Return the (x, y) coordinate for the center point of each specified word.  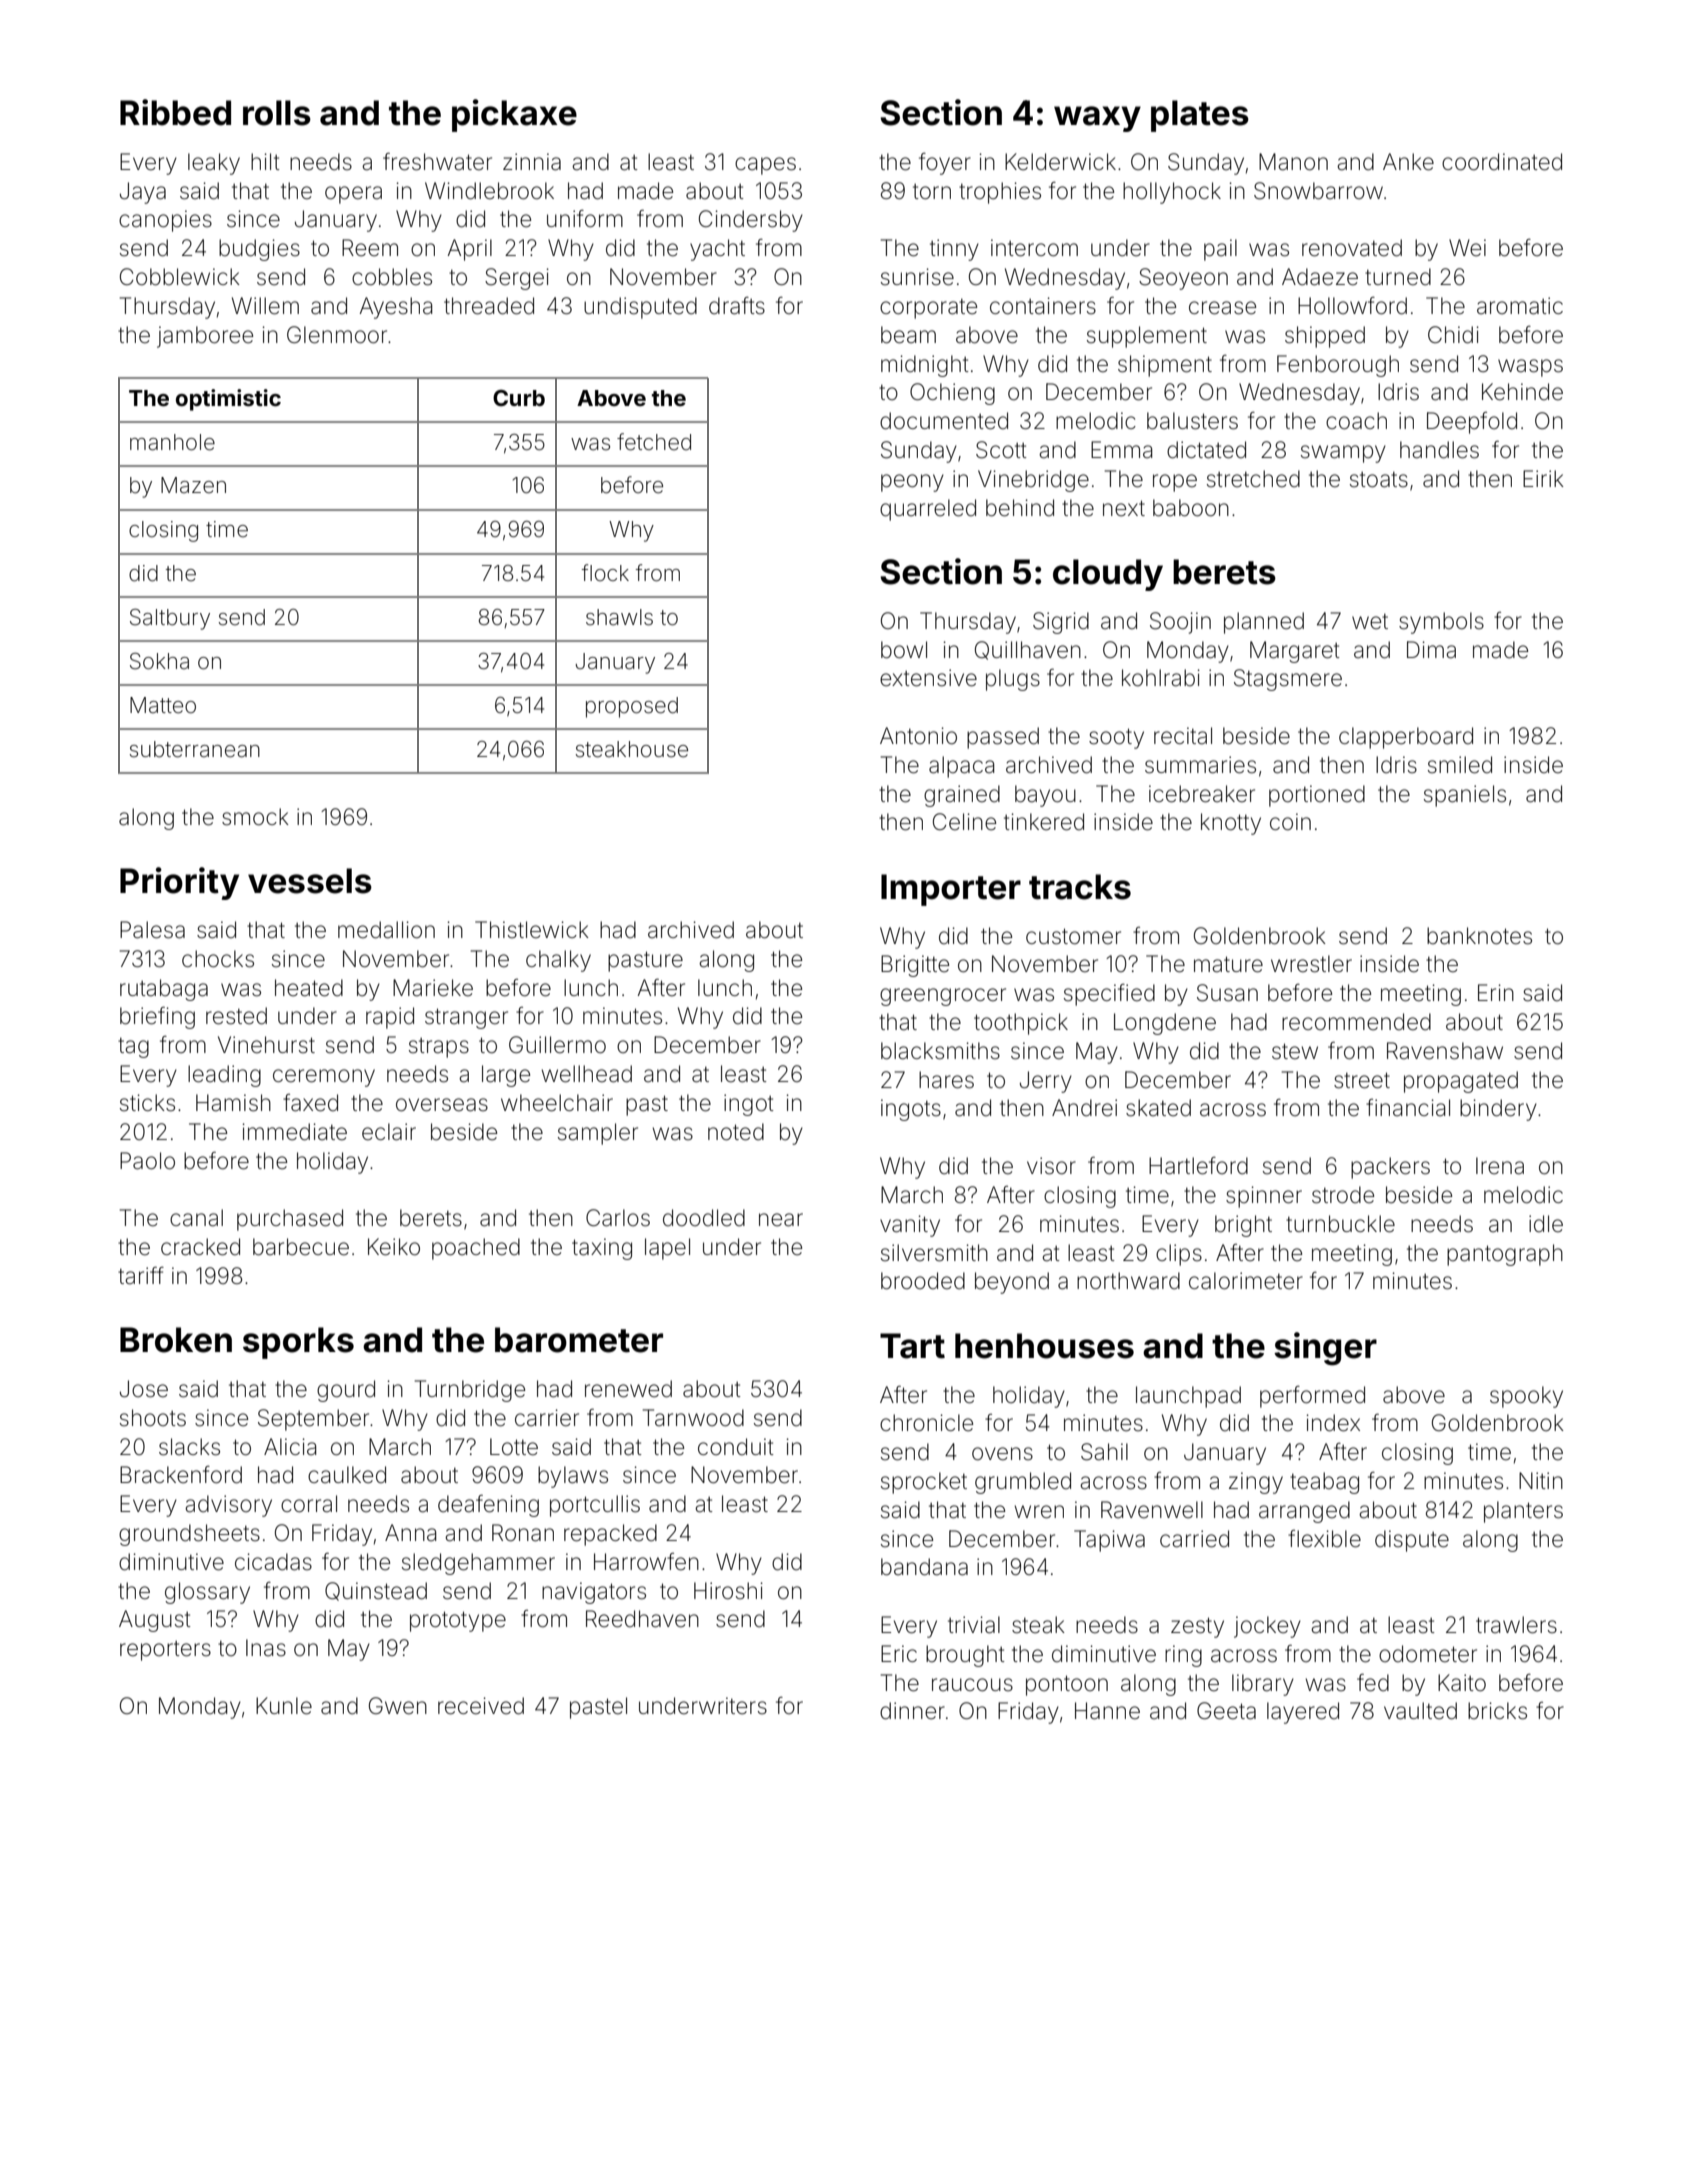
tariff (141, 1276)
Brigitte (915, 966)
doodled (704, 1218)
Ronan (523, 1533)
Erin (1496, 992)
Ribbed (175, 112)
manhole (172, 442)
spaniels (1465, 796)
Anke (1408, 162)
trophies (1000, 193)
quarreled (928, 510)
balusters (1192, 421)
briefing (157, 1018)
